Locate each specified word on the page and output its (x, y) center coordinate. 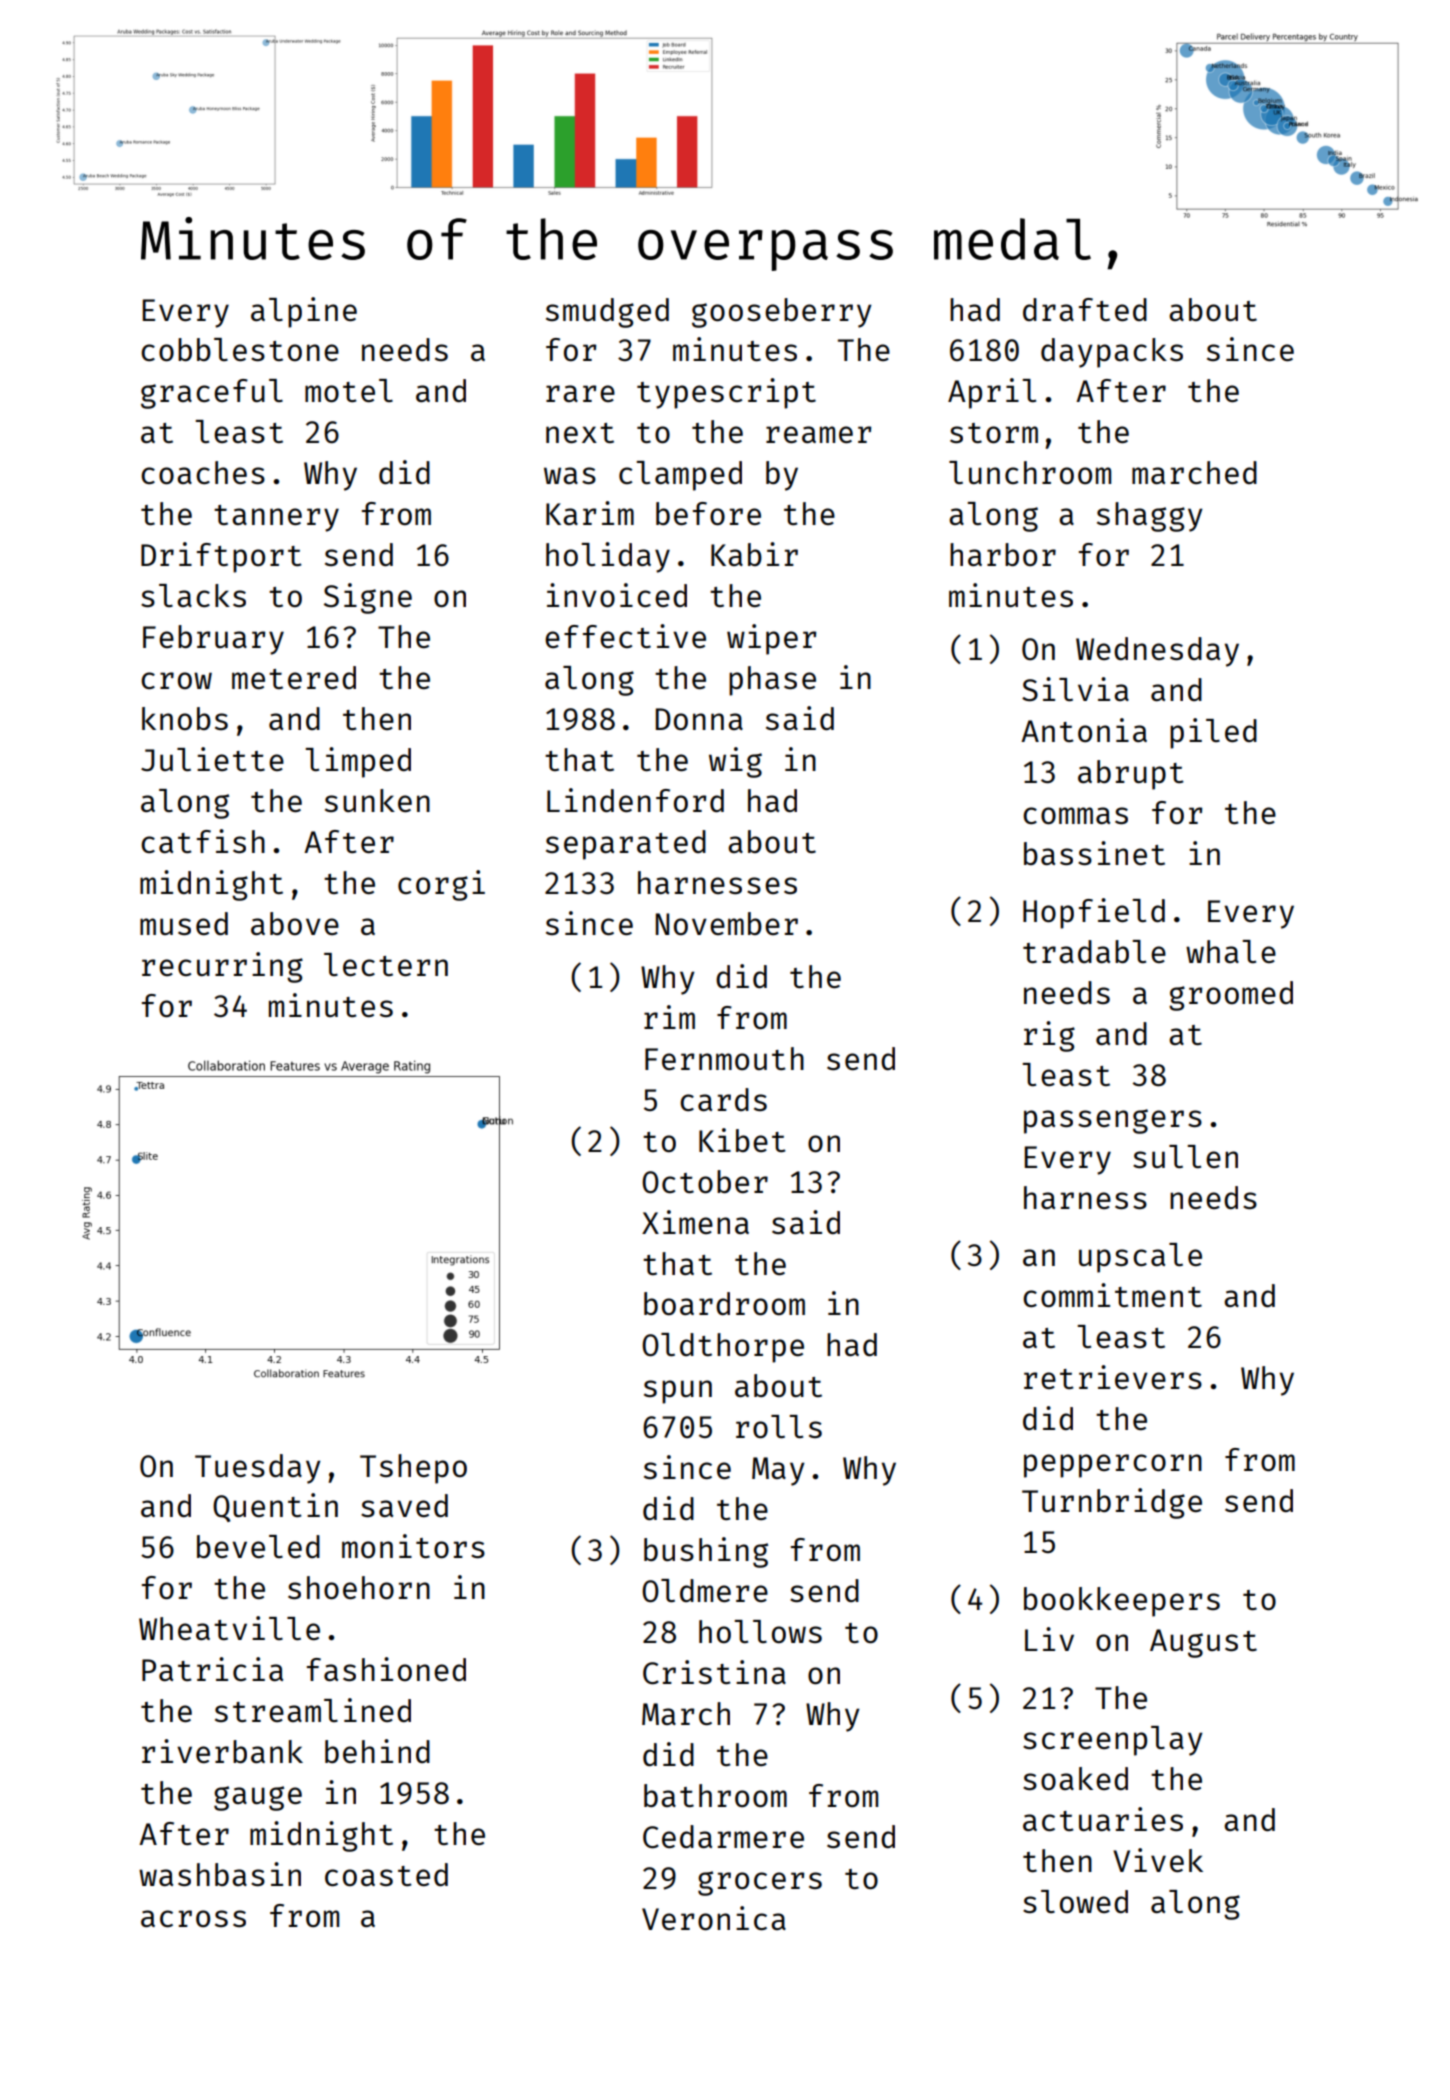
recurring (222, 967)
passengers (1113, 1121)
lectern (386, 964)
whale (1231, 951)
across (193, 1918)
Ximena (695, 1222)
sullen (1185, 1156)
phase (772, 681)
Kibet (742, 1140)
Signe (368, 598)
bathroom (715, 1796)
